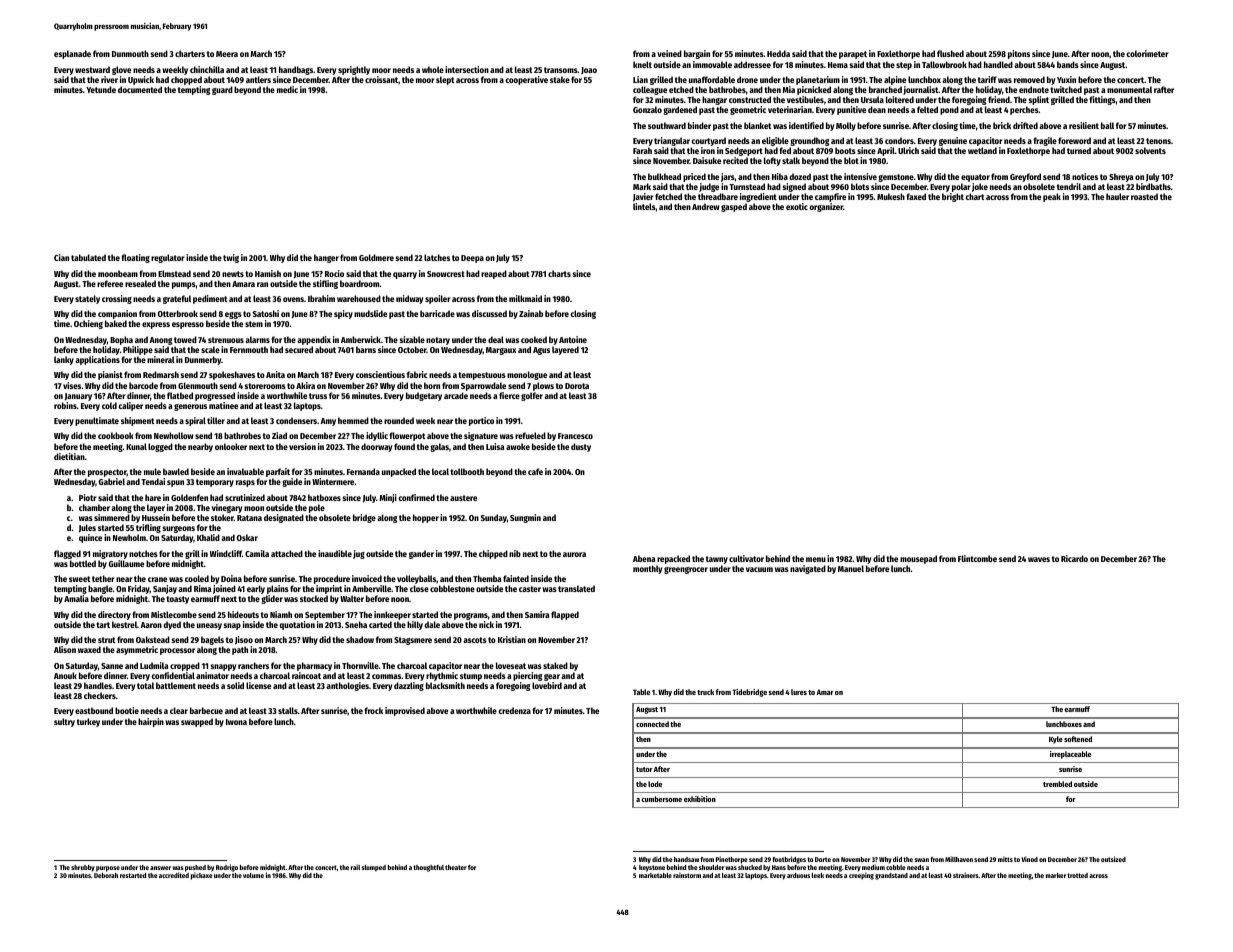 The height and width of the document is (952, 1233). I want to click on sprightly, so click(354, 70).
